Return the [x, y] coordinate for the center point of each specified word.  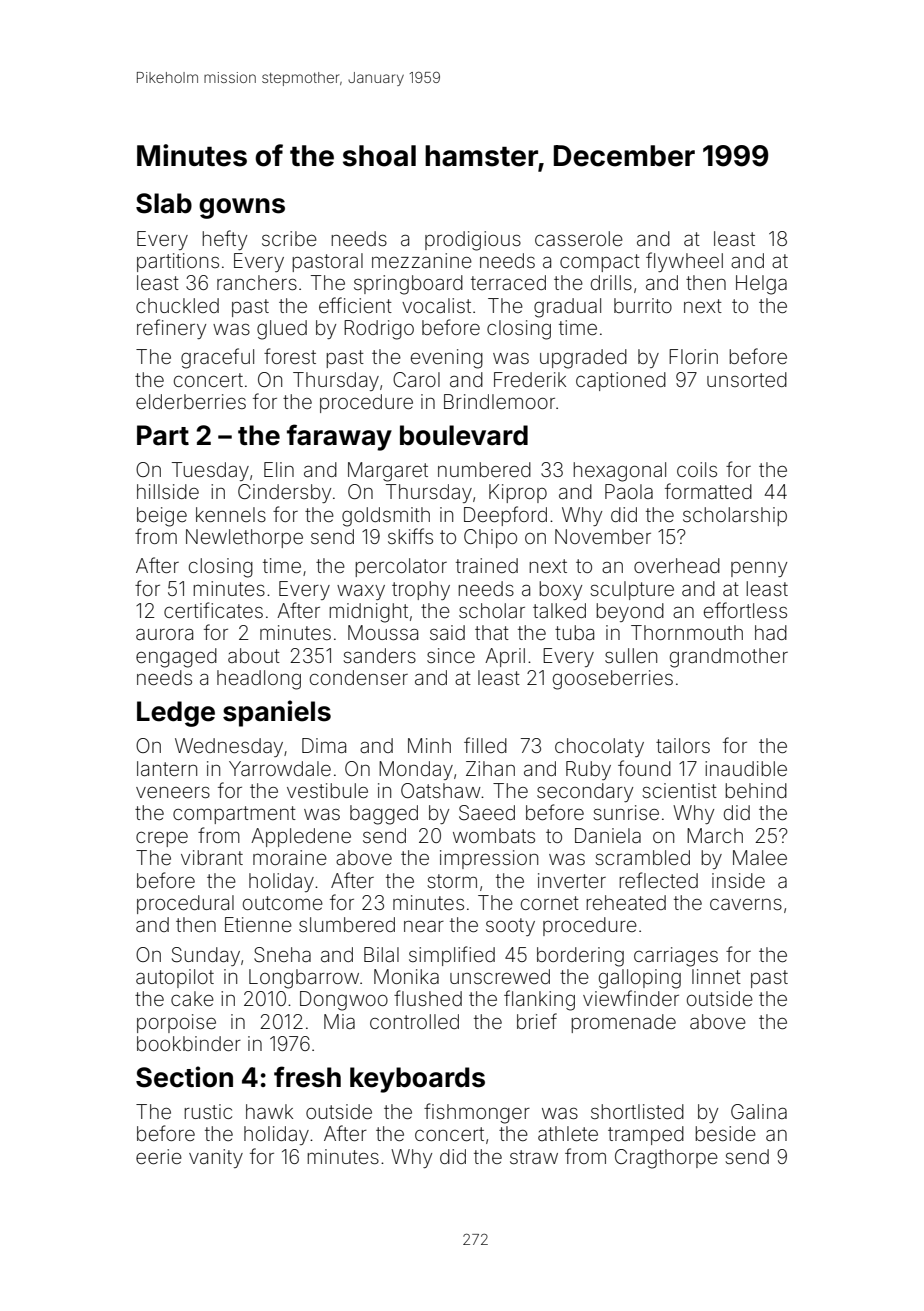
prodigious [473, 241]
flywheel [684, 262]
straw [534, 1157]
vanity [216, 1158]
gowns [242, 208]
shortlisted [637, 1111]
